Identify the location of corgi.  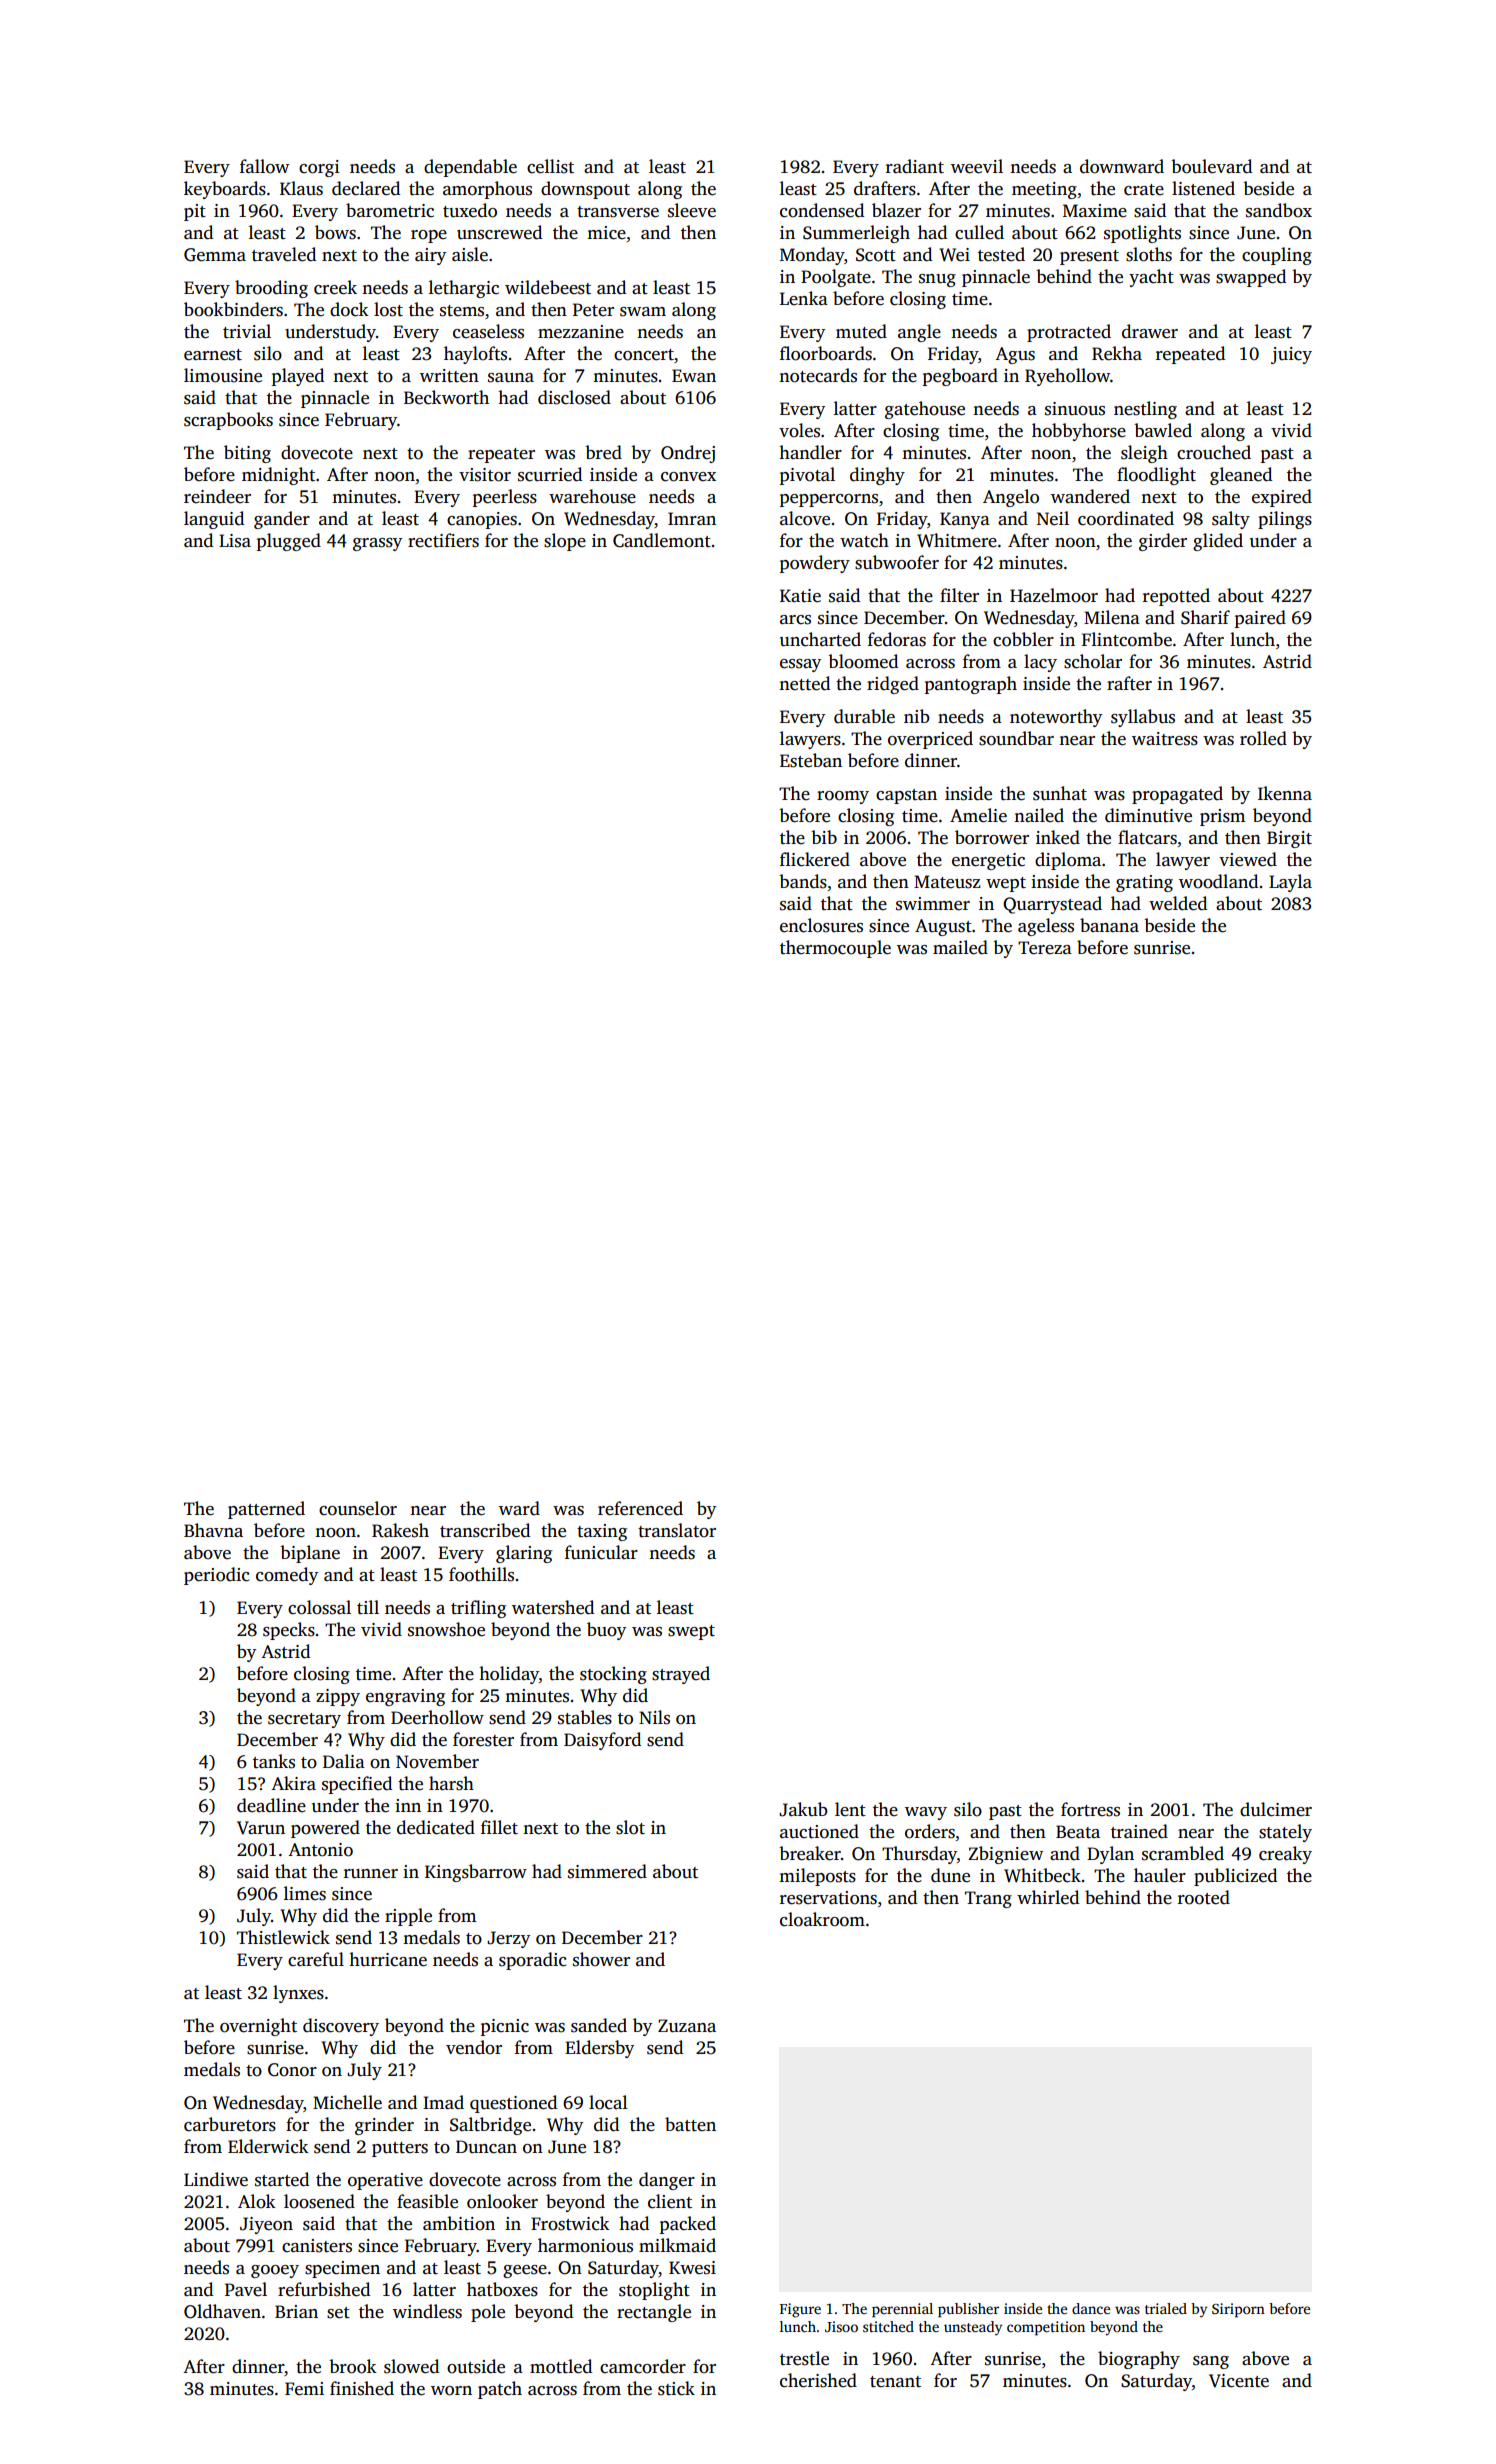
(319, 168).
